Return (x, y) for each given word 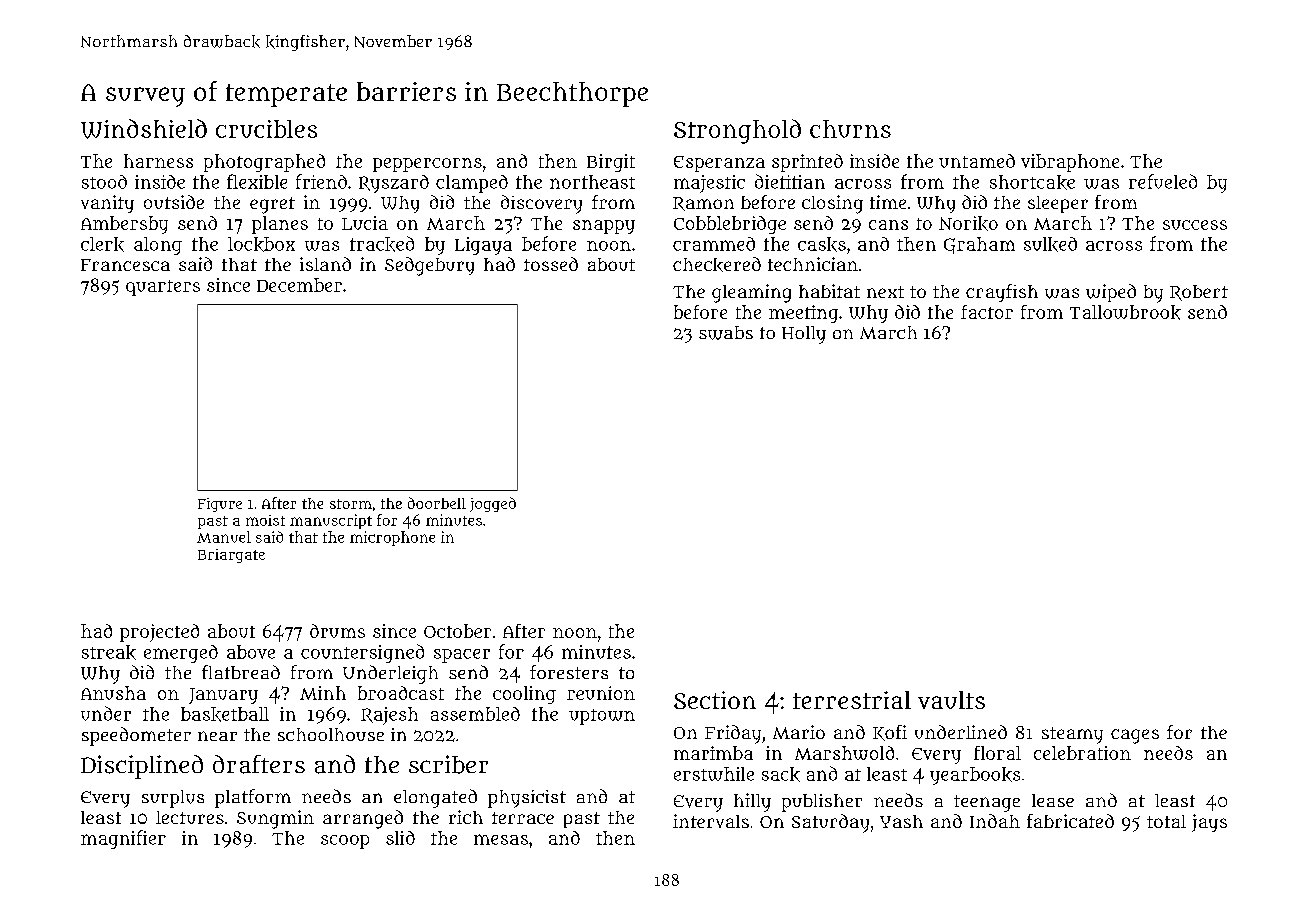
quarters (163, 288)
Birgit (611, 163)
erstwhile (714, 774)
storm (351, 504)
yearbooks (975, 776)
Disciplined (142, 767)
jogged (493, 504)
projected (159, 633)
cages (1135, 736)
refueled (1163, 181)
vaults (951, 700)
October (457, 631)
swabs (726, 333)
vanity (107, 204)
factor (987, 312)
